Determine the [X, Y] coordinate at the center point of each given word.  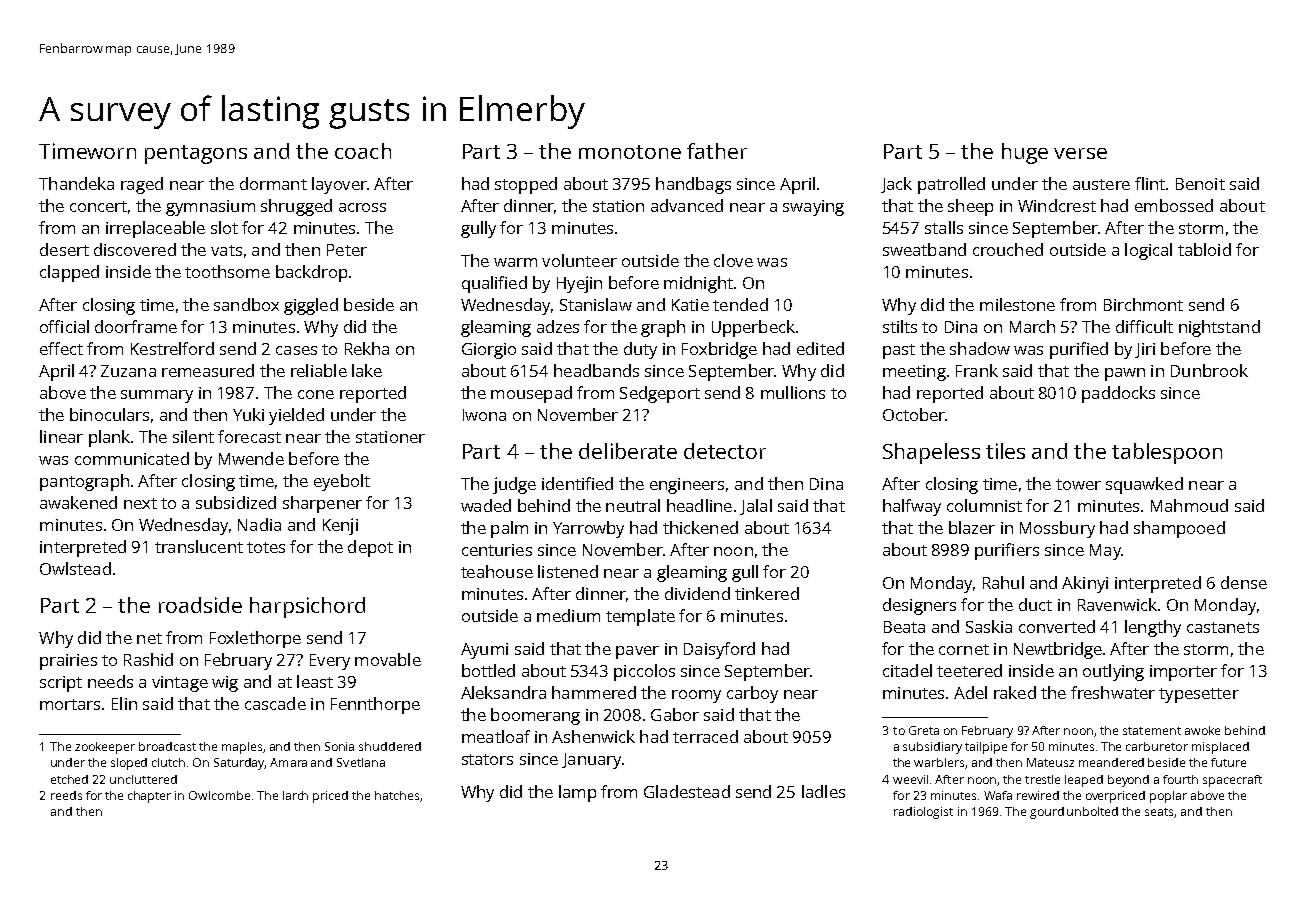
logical [1148, 251]
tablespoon [1167, 453]
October [914, 414]
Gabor [675, 714]
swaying [813, 208]
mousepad [531, 394]
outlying [1113, 672]
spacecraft [1232, 781]
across [362, 207]
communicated [132, 458]
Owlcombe [219, 795]
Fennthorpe [375, 705]
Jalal [756, 507]
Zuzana [128, 371]
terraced [705, 736]
